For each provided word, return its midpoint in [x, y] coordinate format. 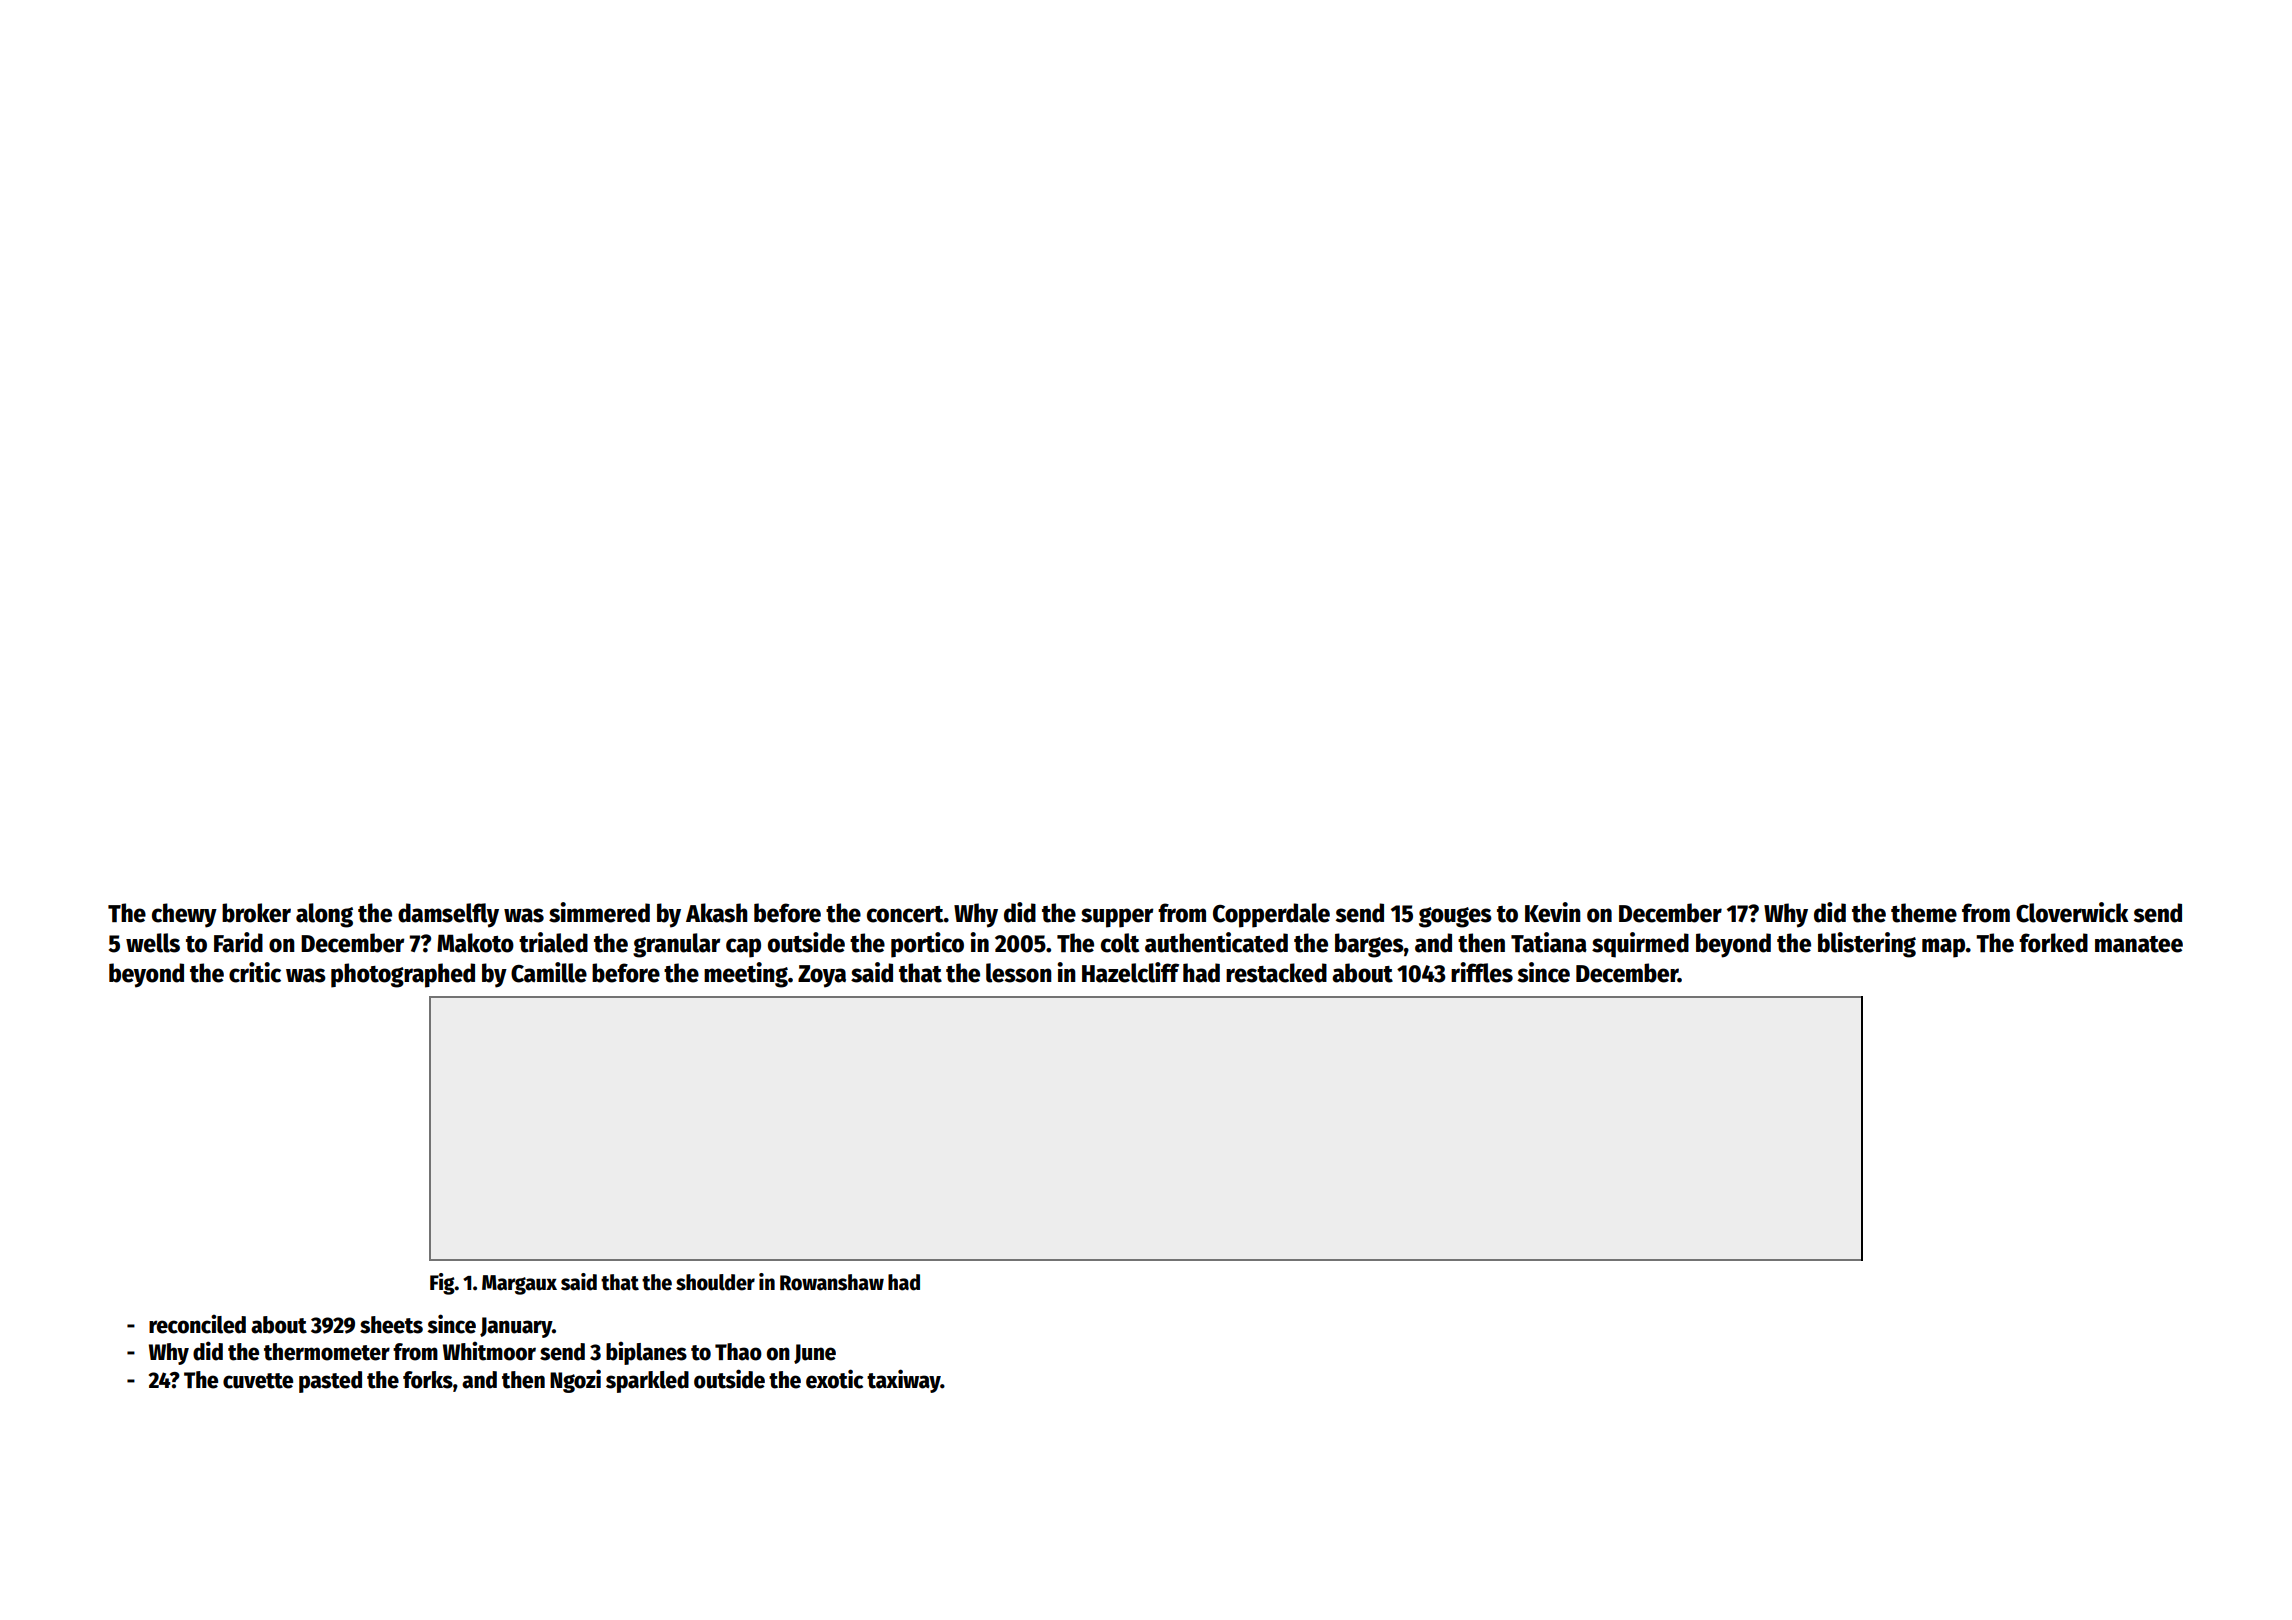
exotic [834, 1379]
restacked [1276, 973]
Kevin [1553, 912]
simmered [599, 912]
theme [1924, 913]
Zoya [822, 976]
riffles [1482, 972]
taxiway [904, 1381]
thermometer [327, 1352]
